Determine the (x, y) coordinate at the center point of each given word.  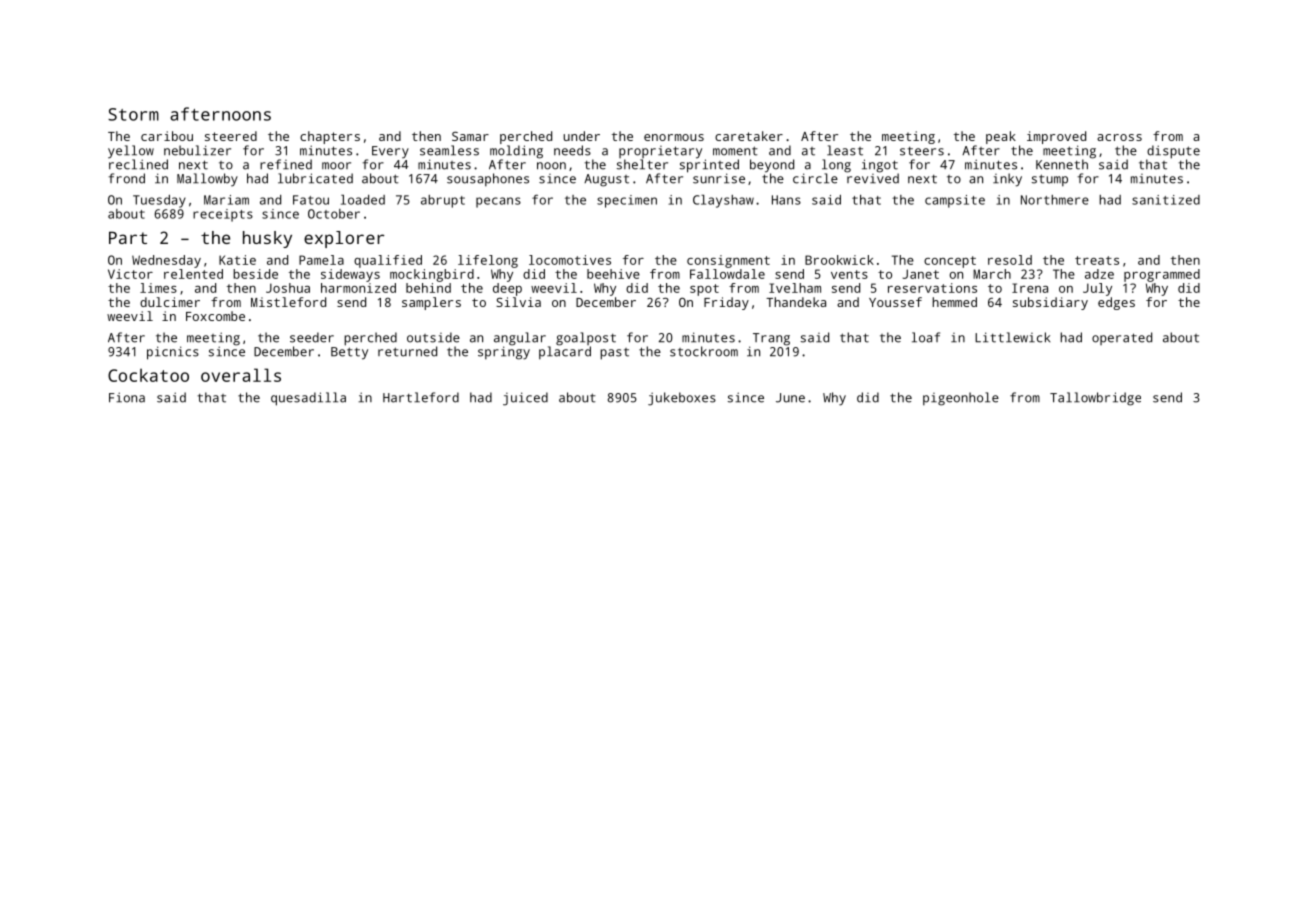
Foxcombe (215, 316)
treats (1097, 260)
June (790, 398)
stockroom (704, 351)
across (1119, 137)
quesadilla (308, 399)
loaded (363, 200)
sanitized (1166, 200)
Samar (470, 136)
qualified (388, 261)
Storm (133, 114)
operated (1122, 338)
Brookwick (839, 260)
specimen (627, 201)
